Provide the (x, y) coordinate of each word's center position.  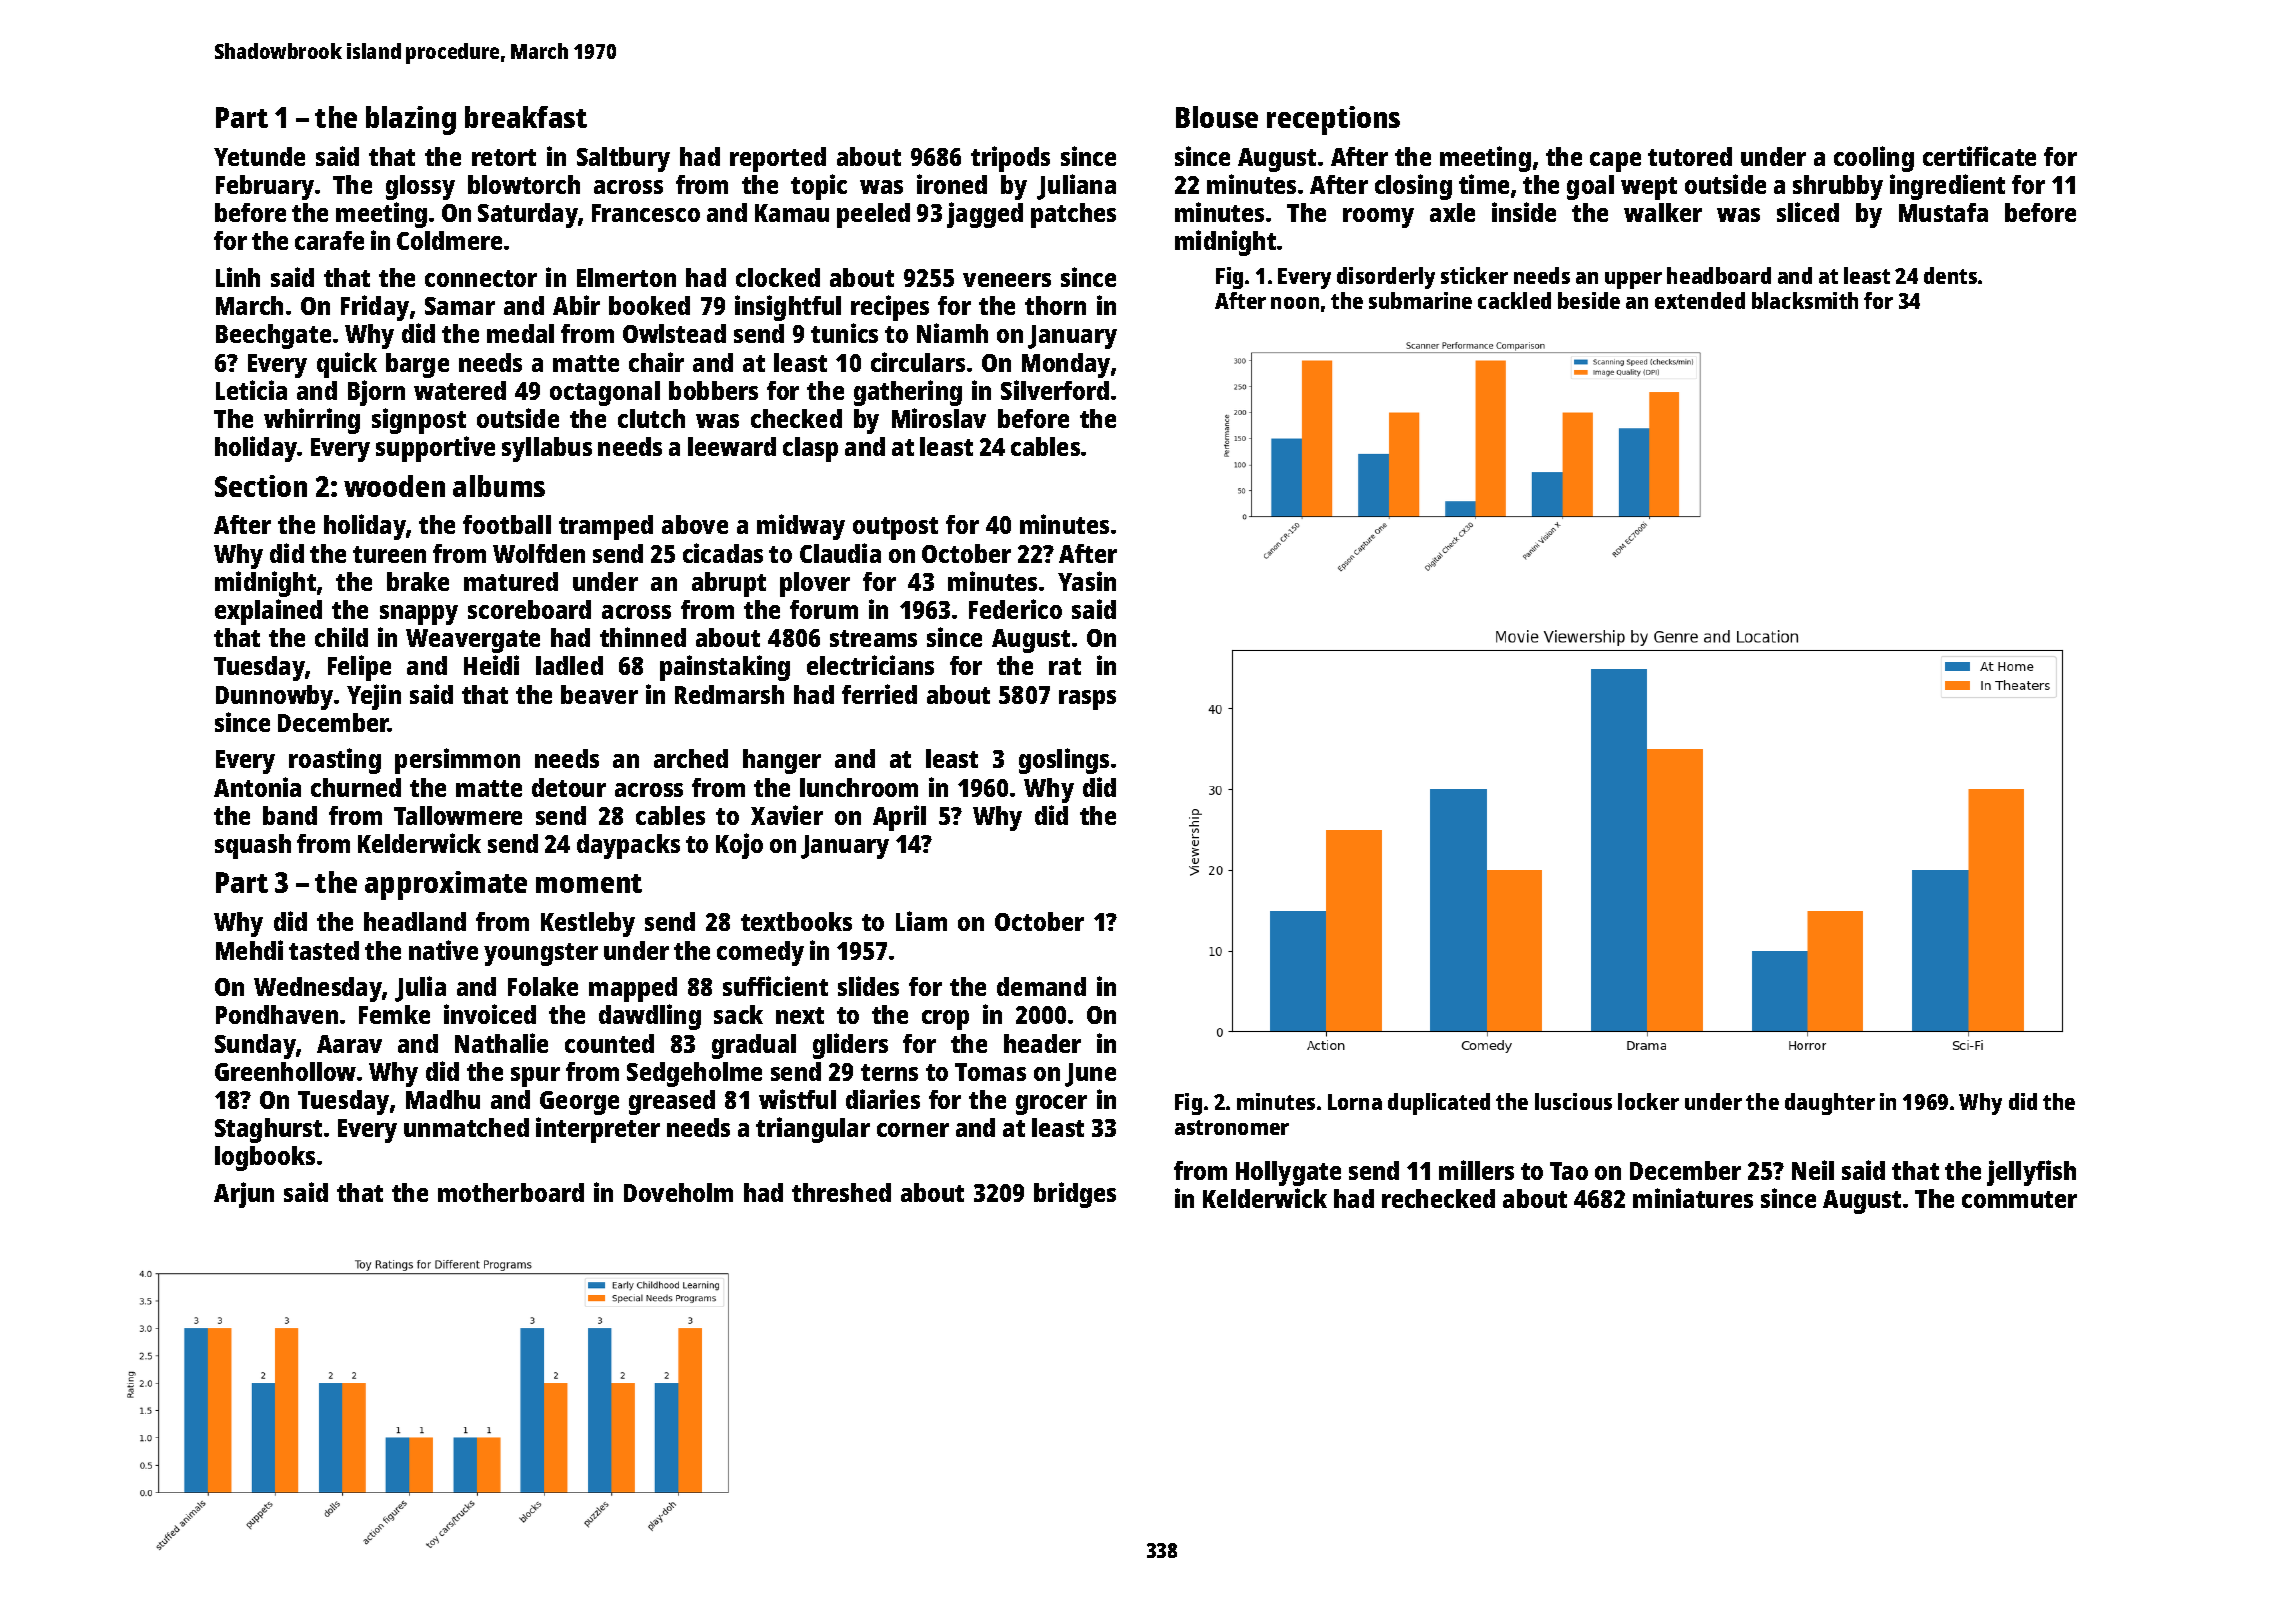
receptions (1333, 120)
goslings (1064, 761)
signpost (419, 421)
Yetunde (259, 156)
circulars (918, 362)
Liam (921, 921)
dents (1950, 275)
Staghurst (268, 1130)
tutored (1690, 156)
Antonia (257, 787)
